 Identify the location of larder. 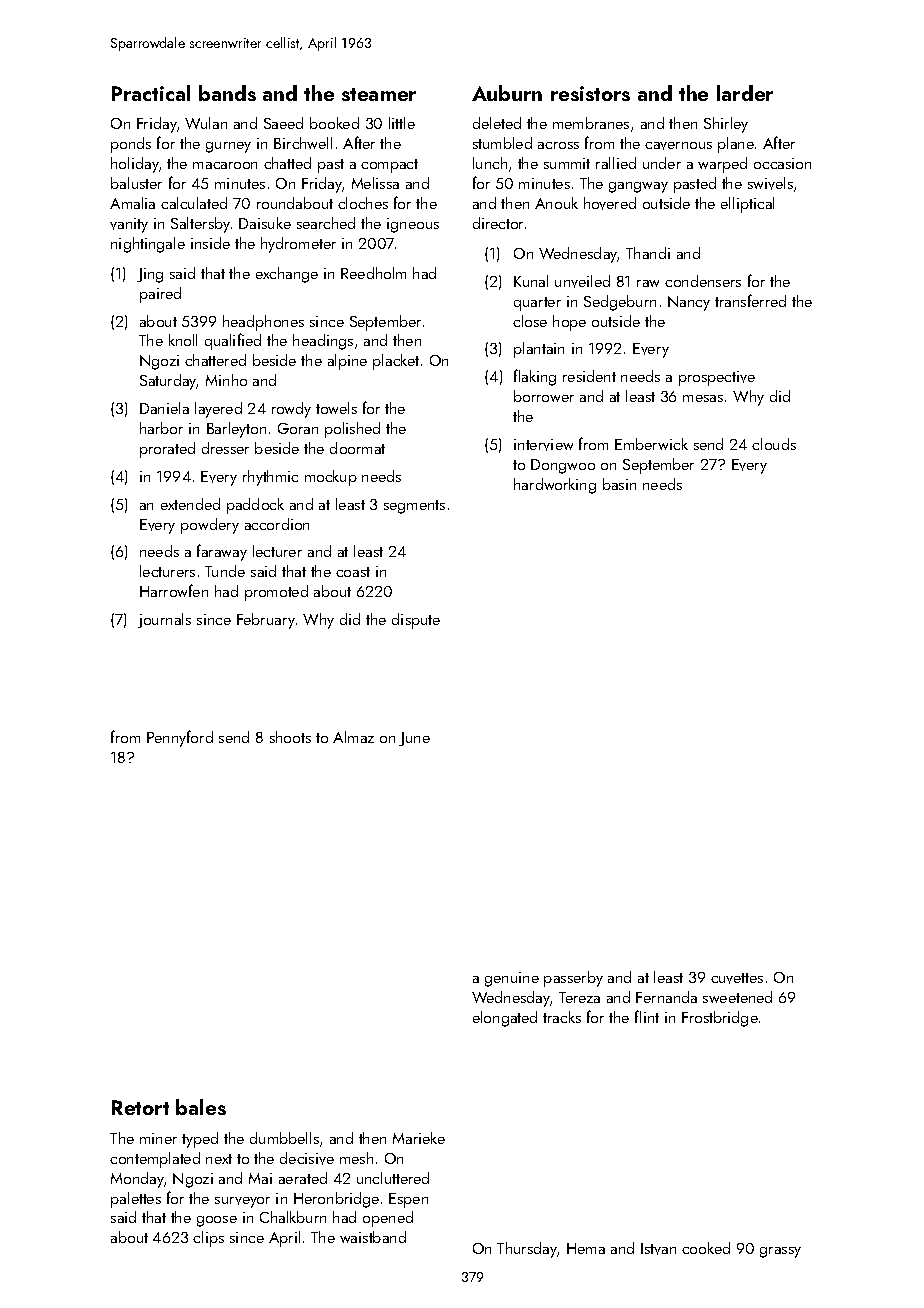
(745, 93).
